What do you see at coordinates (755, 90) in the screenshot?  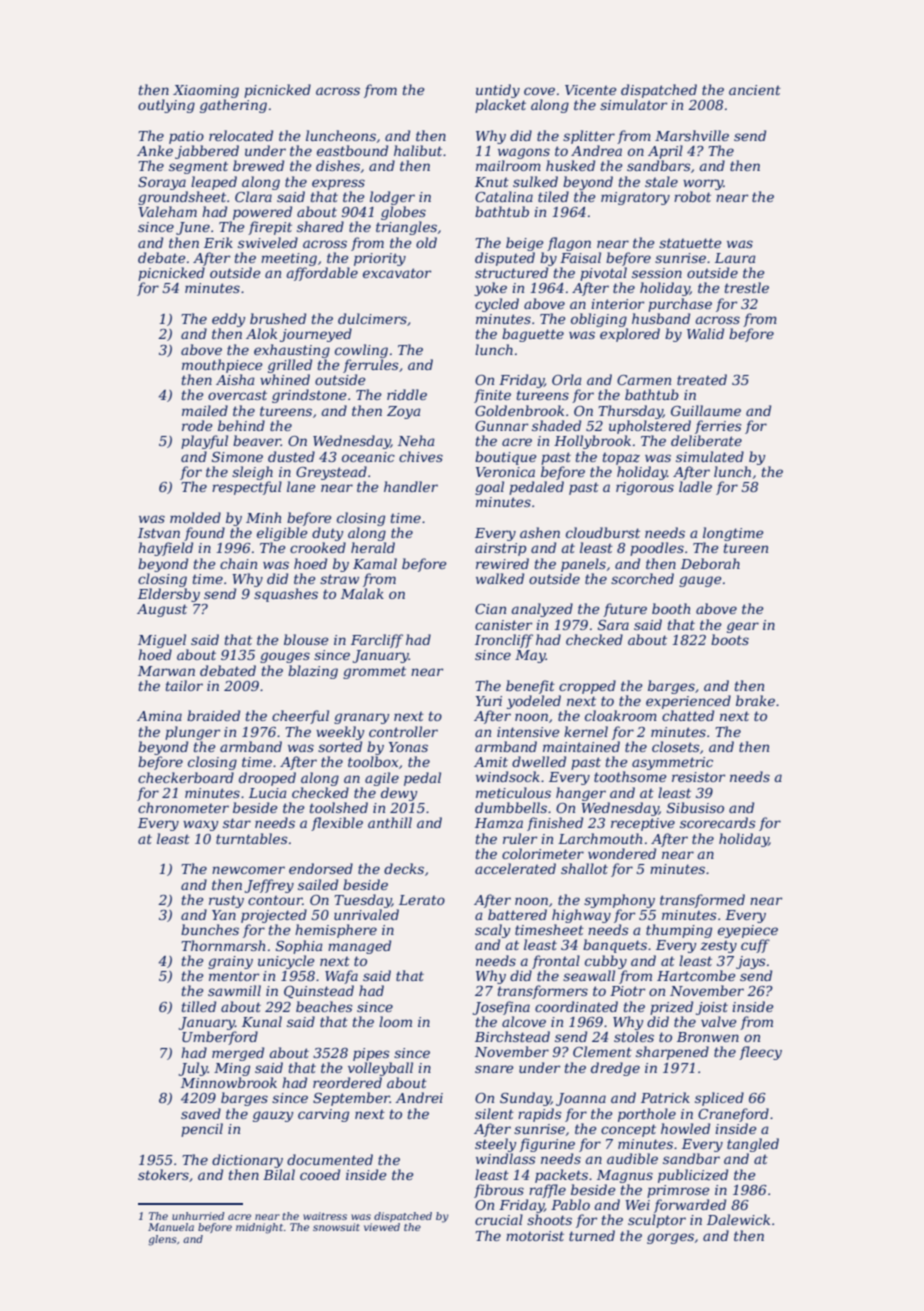 I see `ancient` at bounding box center [755, 90].
